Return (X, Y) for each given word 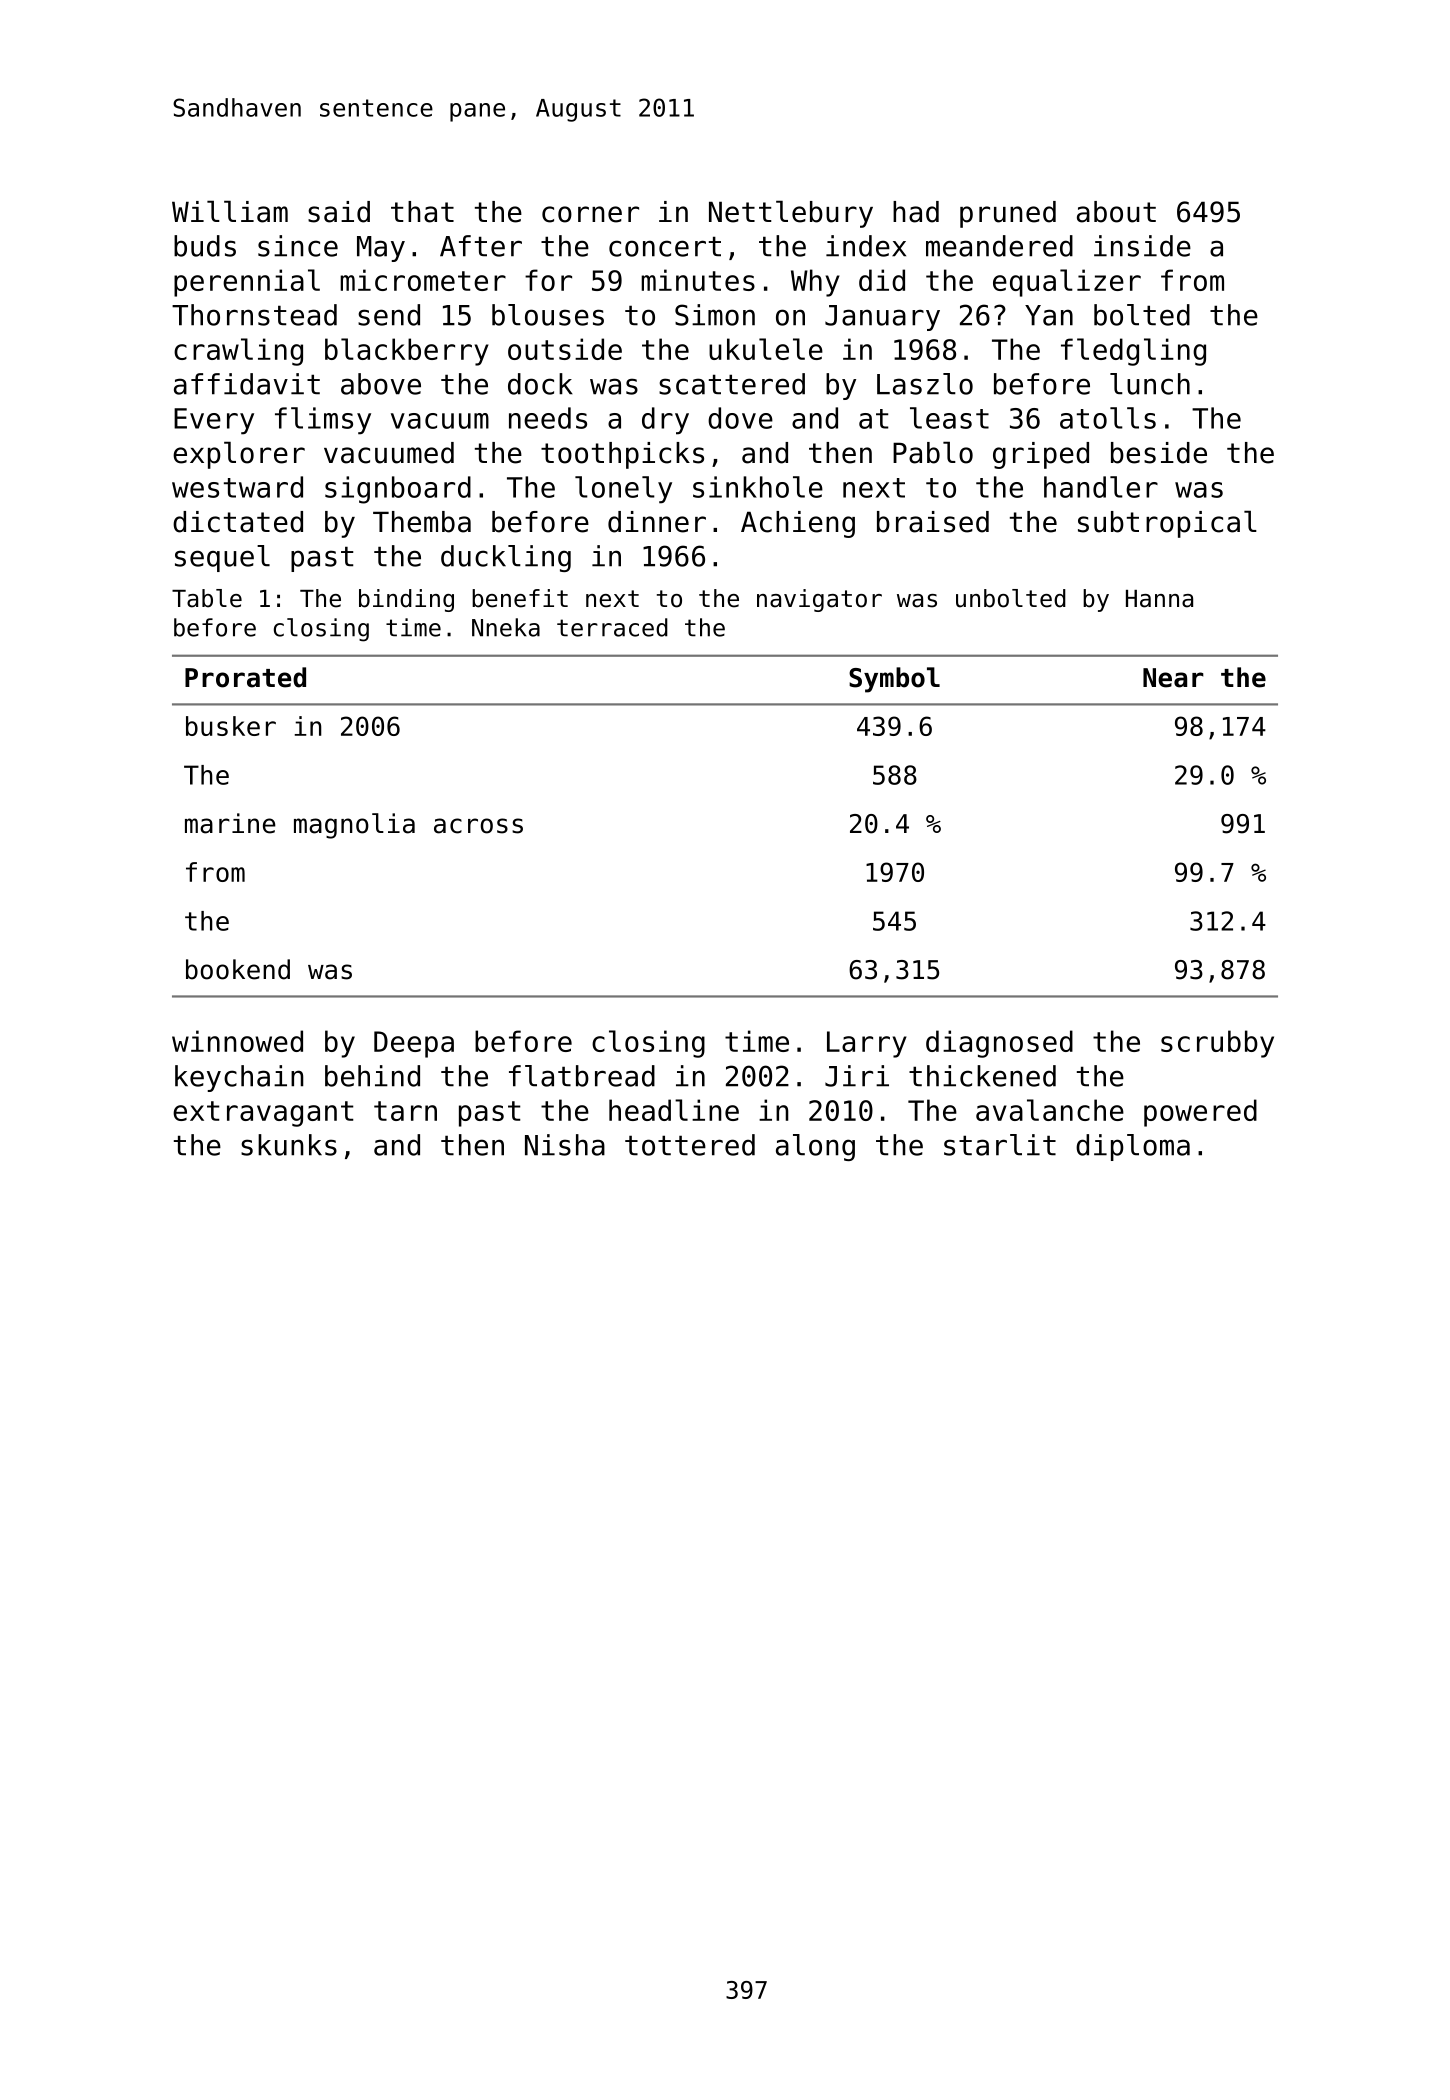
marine (230, 823)
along (815, 1147)
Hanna (1159, 599)
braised (933, 522)
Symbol (894, 680)
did (882, 280)
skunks (289, 1145)
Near (1173, 678)
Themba (422, 522)
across (478, 826)
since (298, 246)
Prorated (245, 677)
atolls (1108, 418)
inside (1142, 246)
